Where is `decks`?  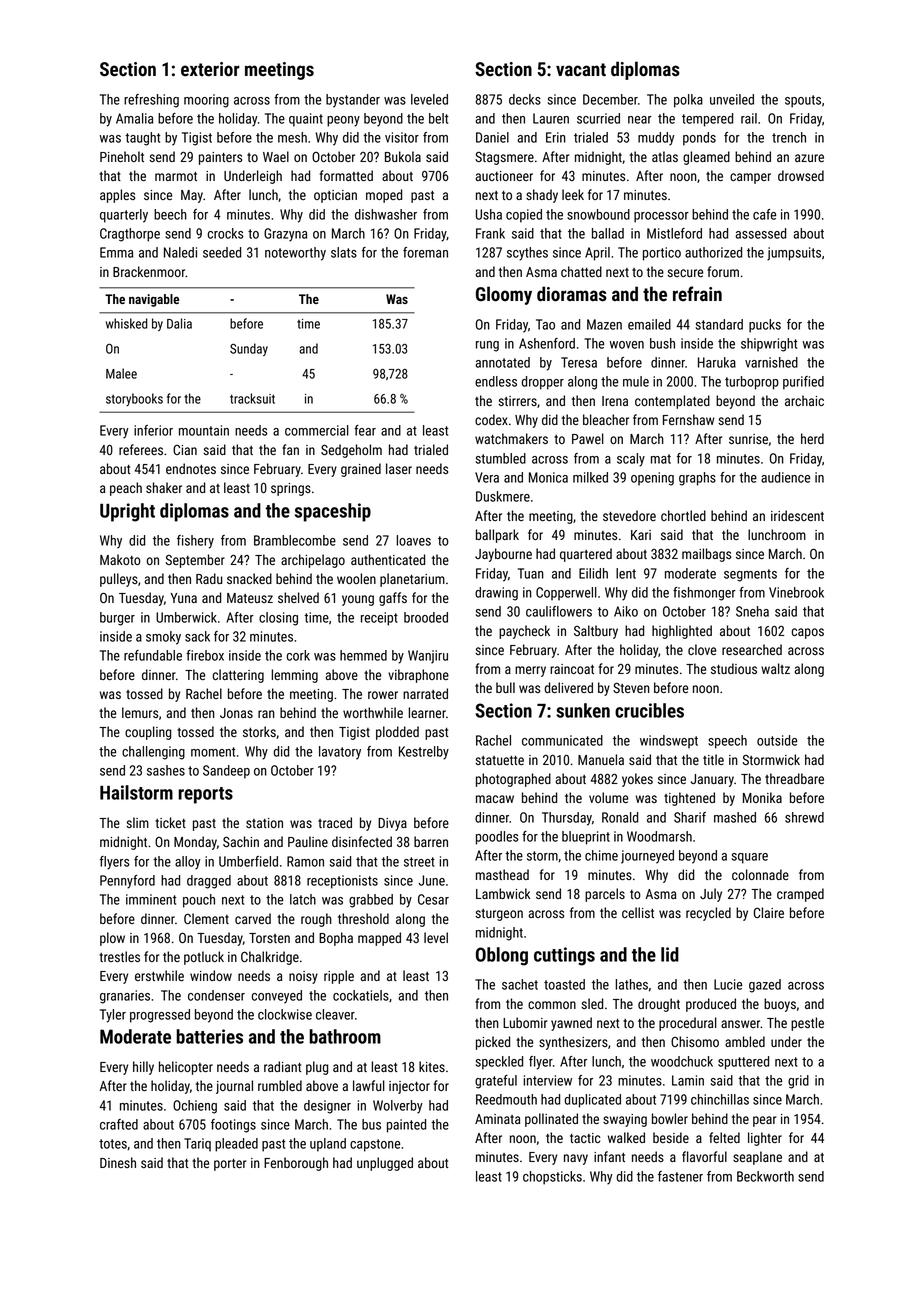 decks is located at coordinates (525, 99).
